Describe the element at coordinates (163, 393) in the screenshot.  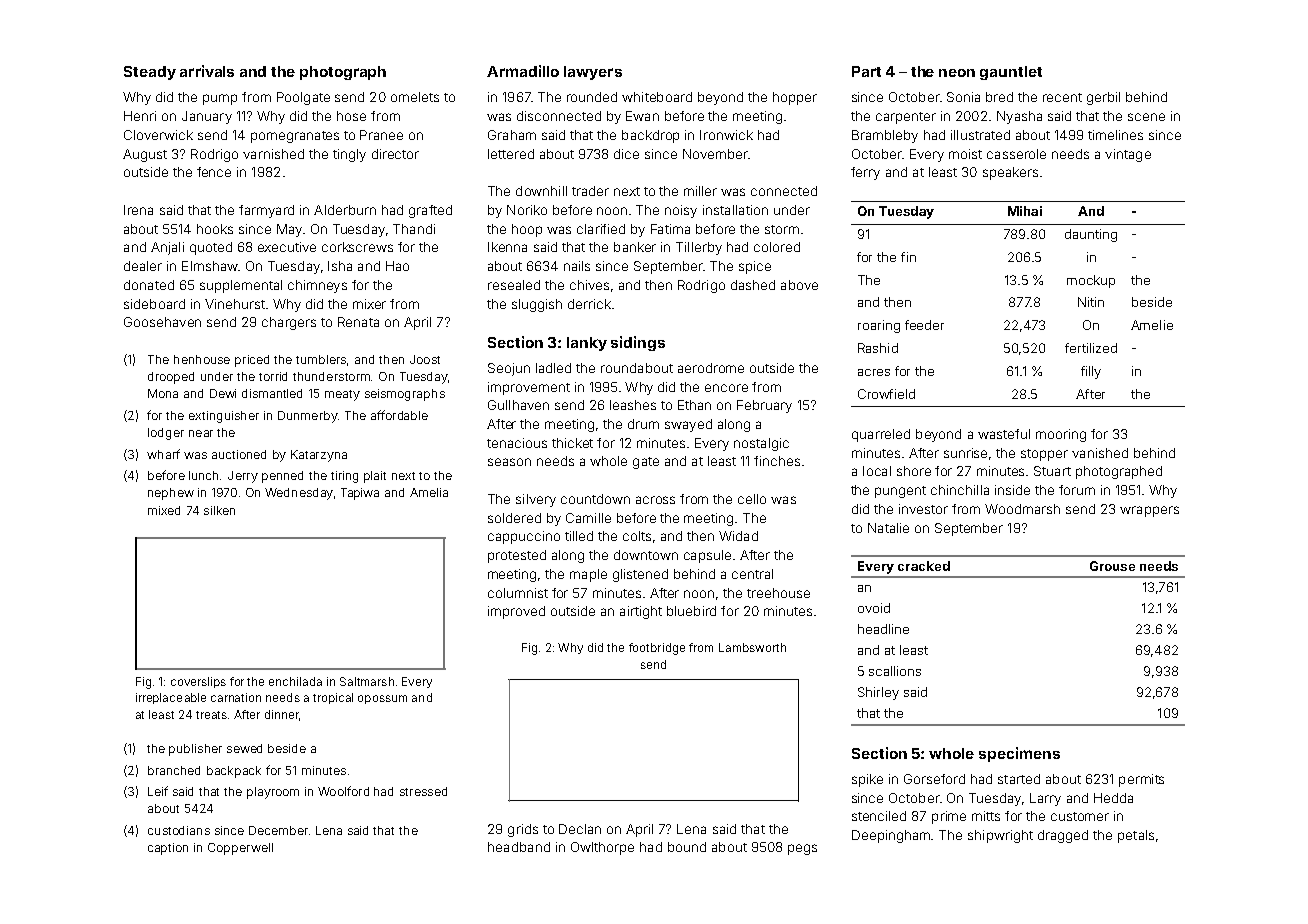
I see `Mona` at that location.
